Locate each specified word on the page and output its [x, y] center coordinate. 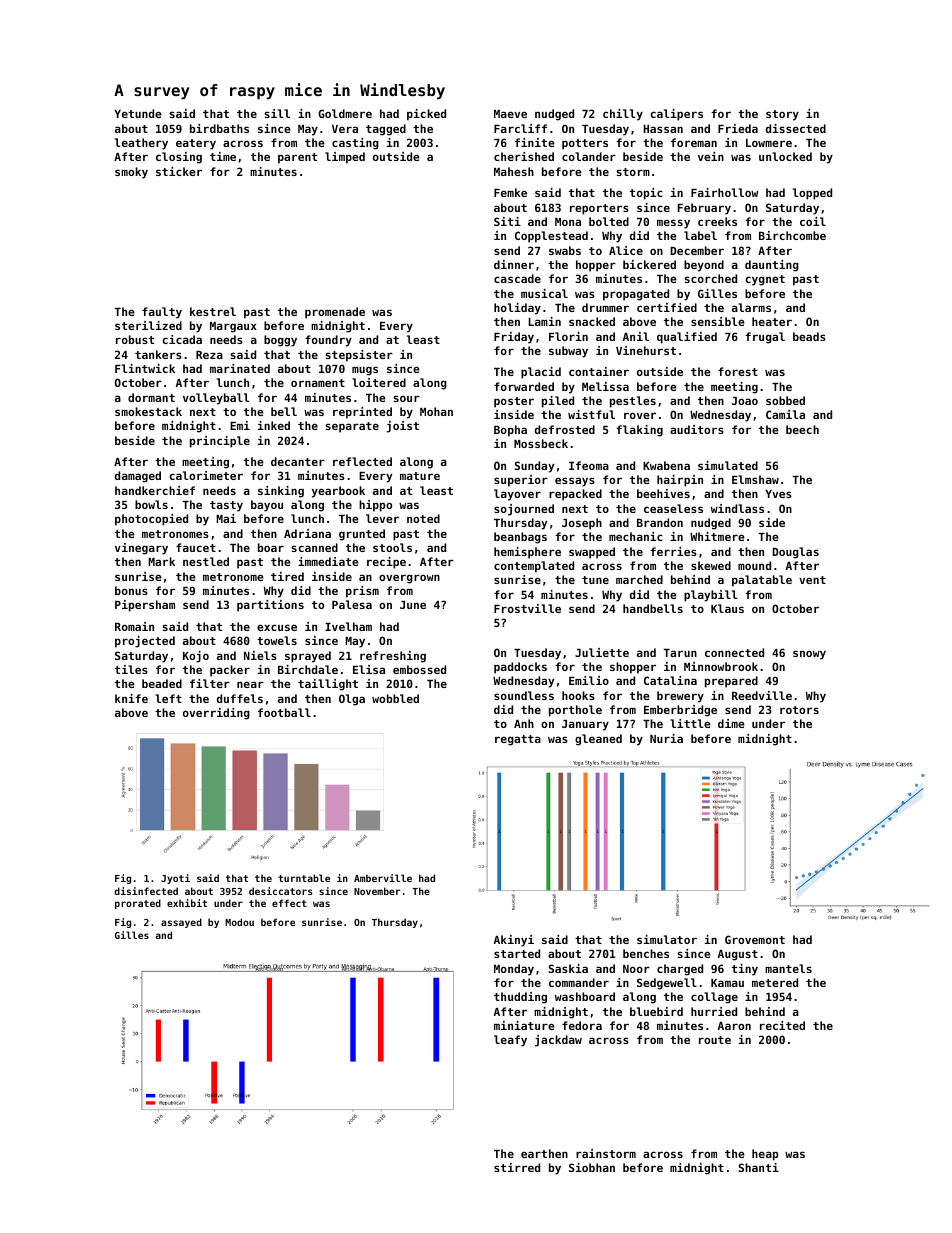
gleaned [598, 740]
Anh [524, 723]
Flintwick [145, 368]
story [782, 115]
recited [782, 1025]
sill [277, 113]
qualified [687, 338]
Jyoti [175, 879]
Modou [239, 922]
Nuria [666, 738]
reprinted [362, 413]
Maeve [510, 114]
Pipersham [145, 606]
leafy [510, 1041]
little [690, 723]
